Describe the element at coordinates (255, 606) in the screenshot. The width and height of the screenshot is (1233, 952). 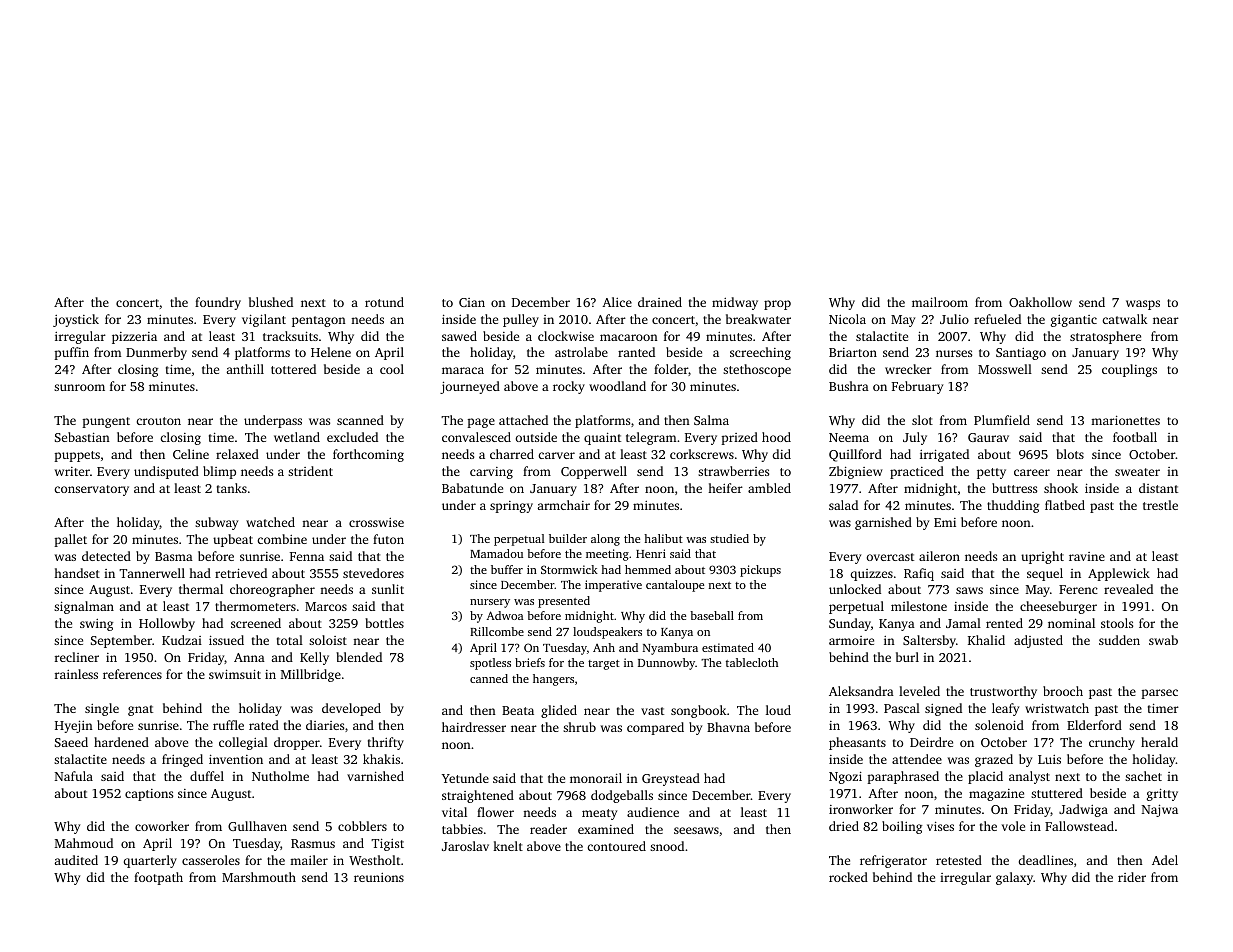
I see `thermometers` at that location.
